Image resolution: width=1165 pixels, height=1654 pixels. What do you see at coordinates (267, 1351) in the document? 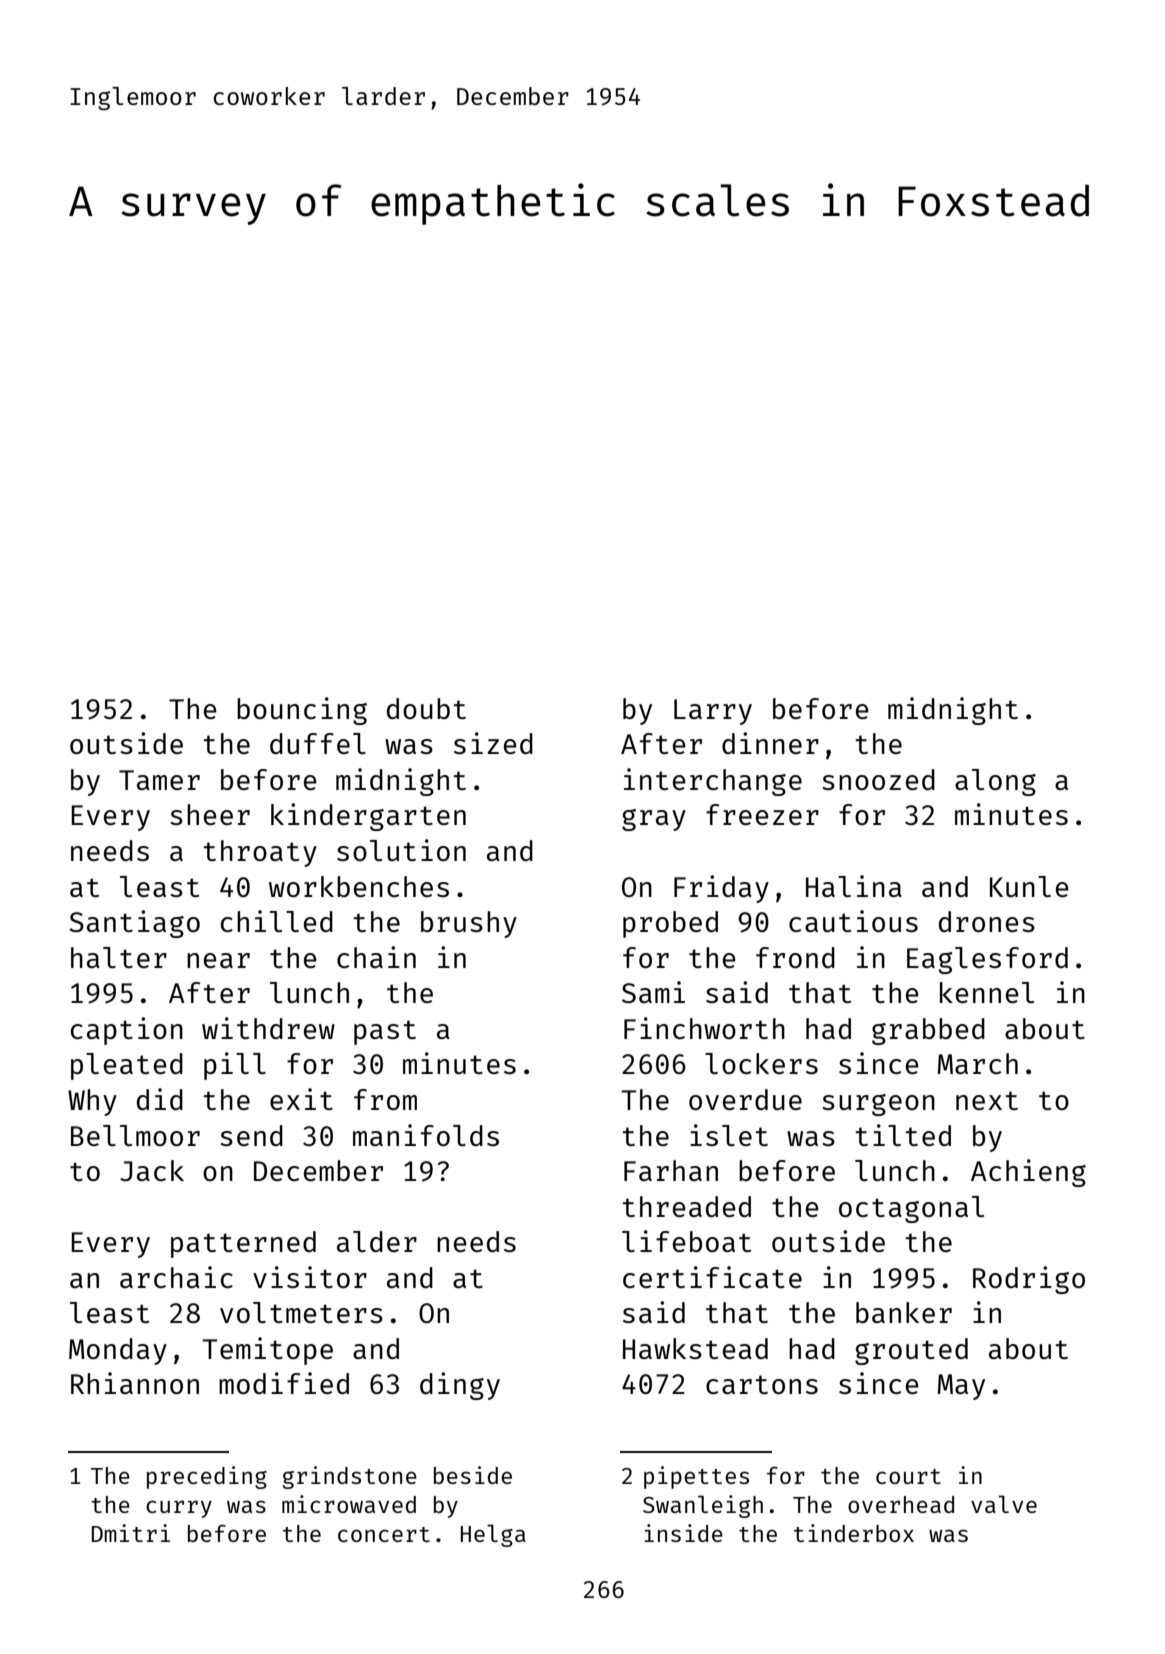
I see `Temitope` at bounding box center [267, 1351].
